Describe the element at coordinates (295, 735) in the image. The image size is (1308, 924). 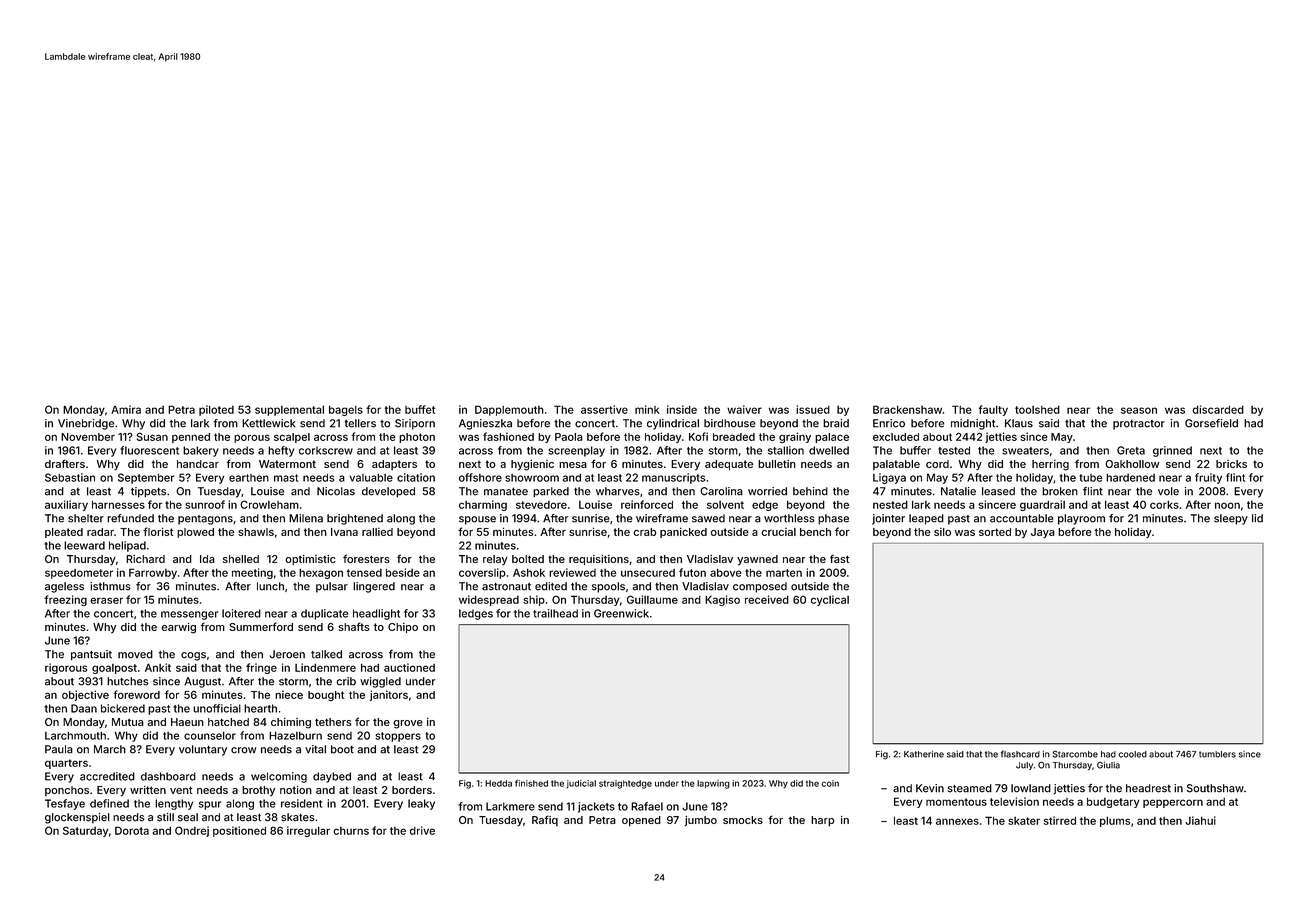
I see `Hazelburn` at that location.
